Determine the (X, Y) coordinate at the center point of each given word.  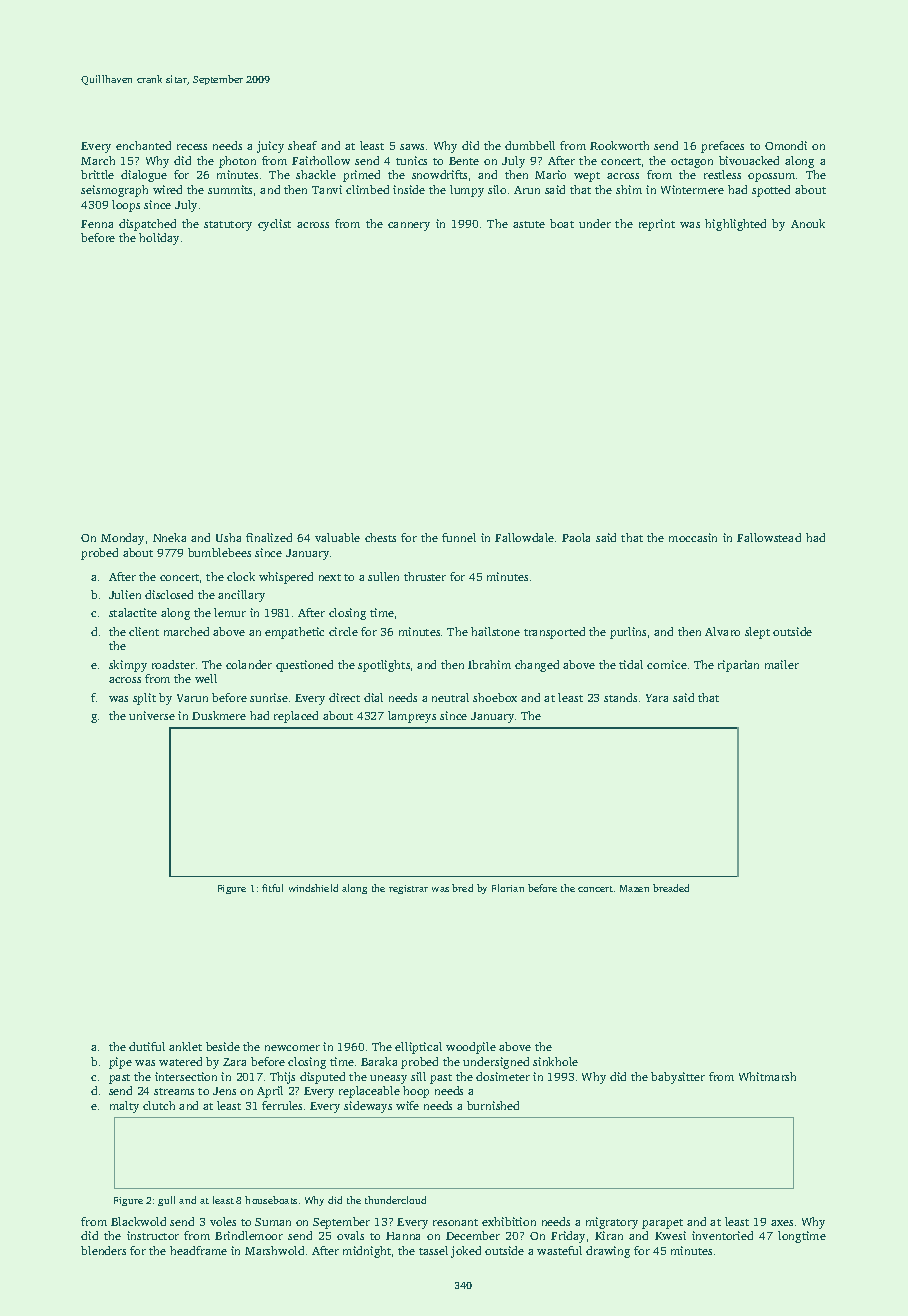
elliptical (418, 1048)
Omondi (786, 145)
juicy (270, 147)
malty (124, 1107)
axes (782, 1223)
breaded (671, 888)
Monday (122, 539)
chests (380, 537)
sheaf (302, 145)
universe (152, 715)
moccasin (693, 537)
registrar (408, 889)
